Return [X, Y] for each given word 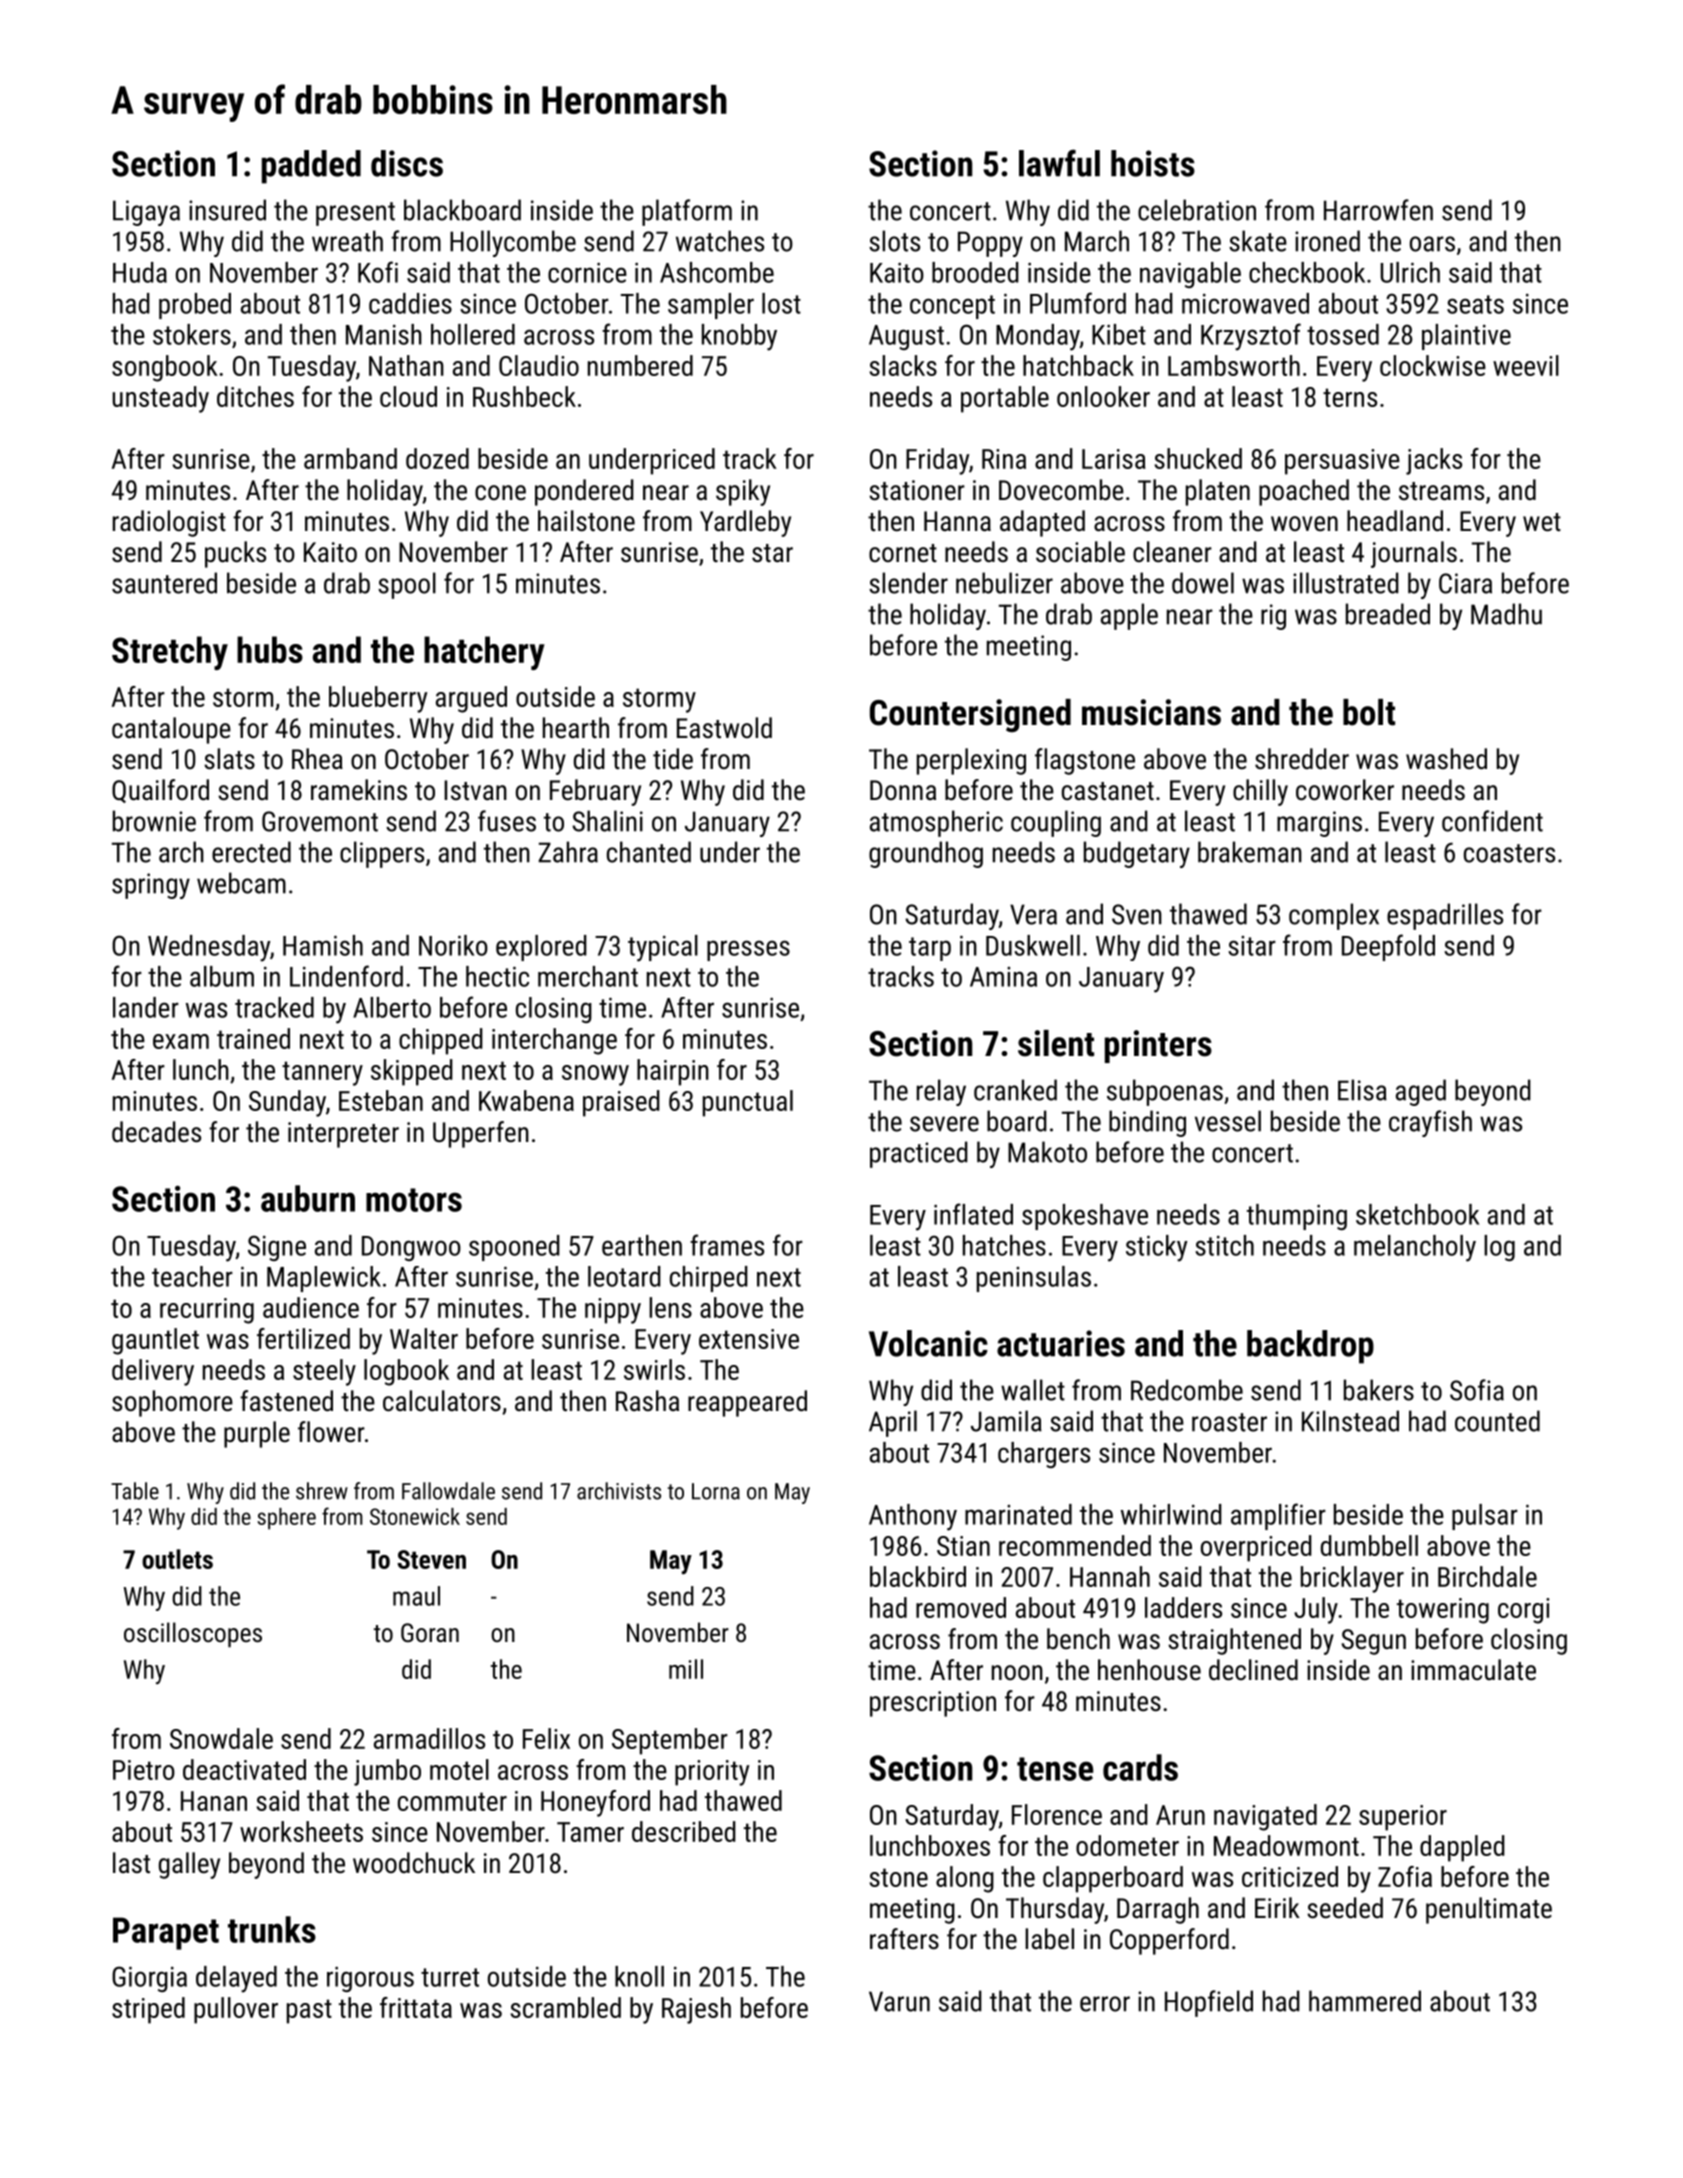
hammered [1365, 2001]
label [1049, 1939]
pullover [236, 2010]
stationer [917, 490]
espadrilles [1445, 916]
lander [146, 1007]
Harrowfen [1378, 210]
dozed [437, 458]
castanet [1108, 791]
